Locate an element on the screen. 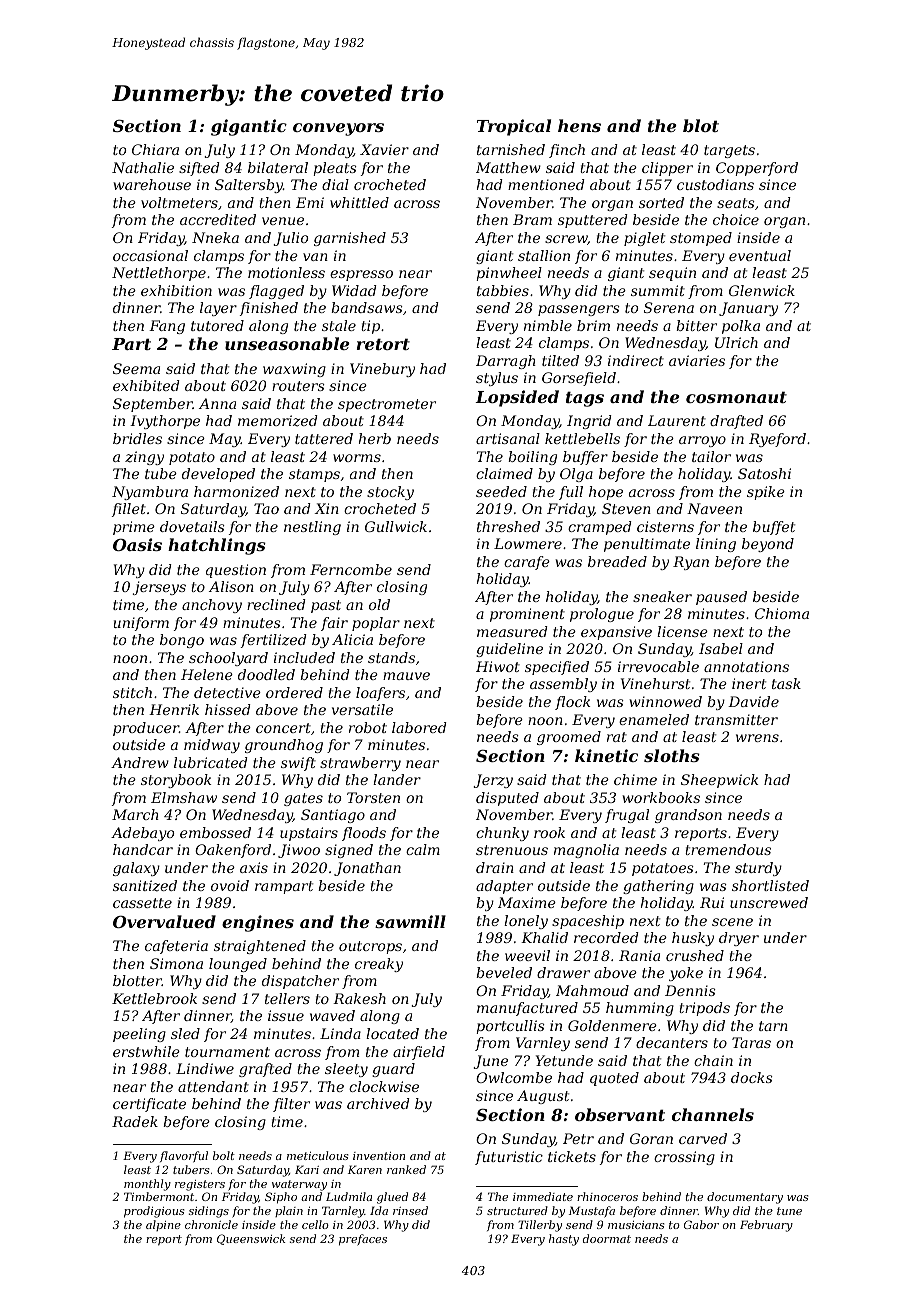  cosmonaut is located at coordinates (736, 397).
